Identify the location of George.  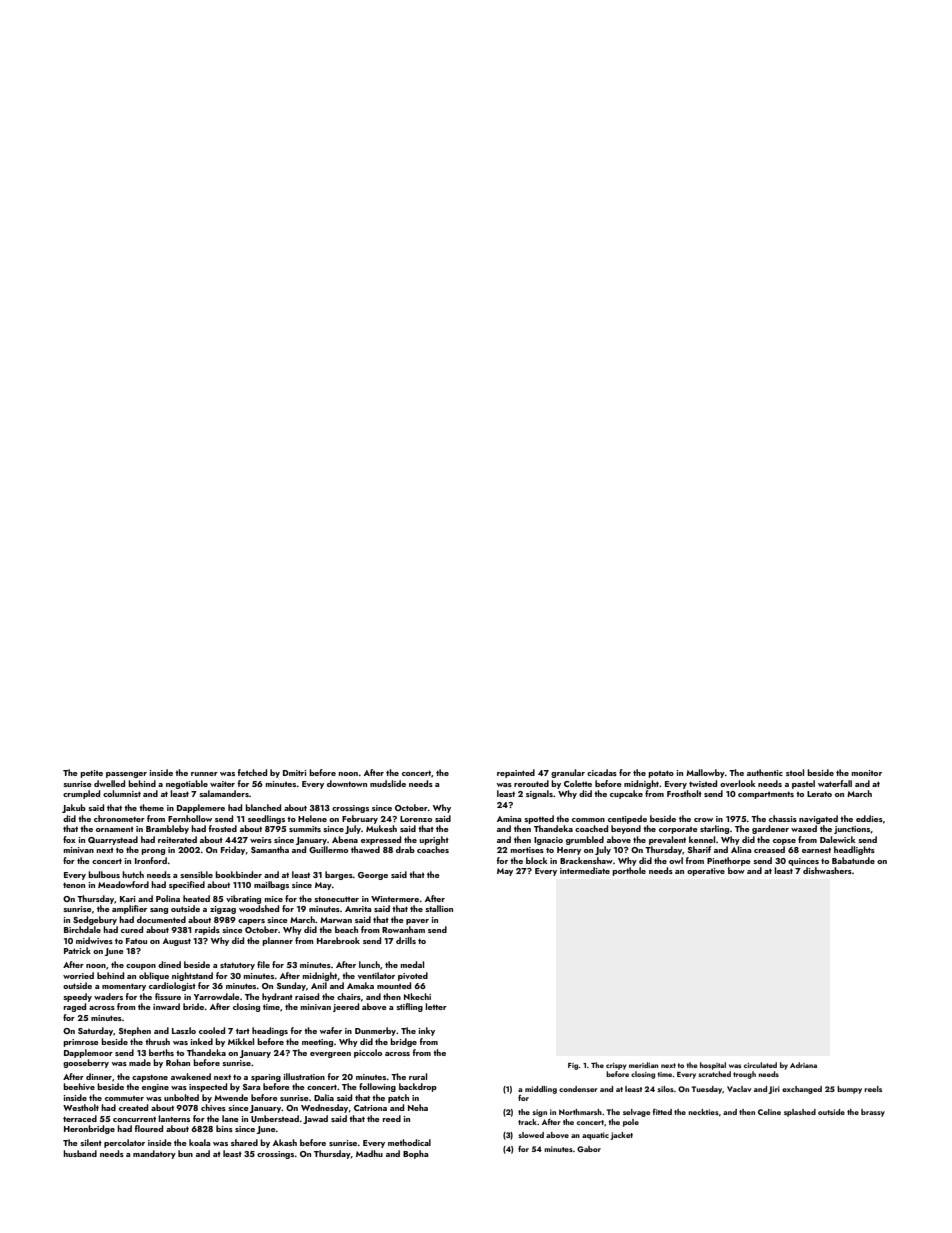
(373, 876).
